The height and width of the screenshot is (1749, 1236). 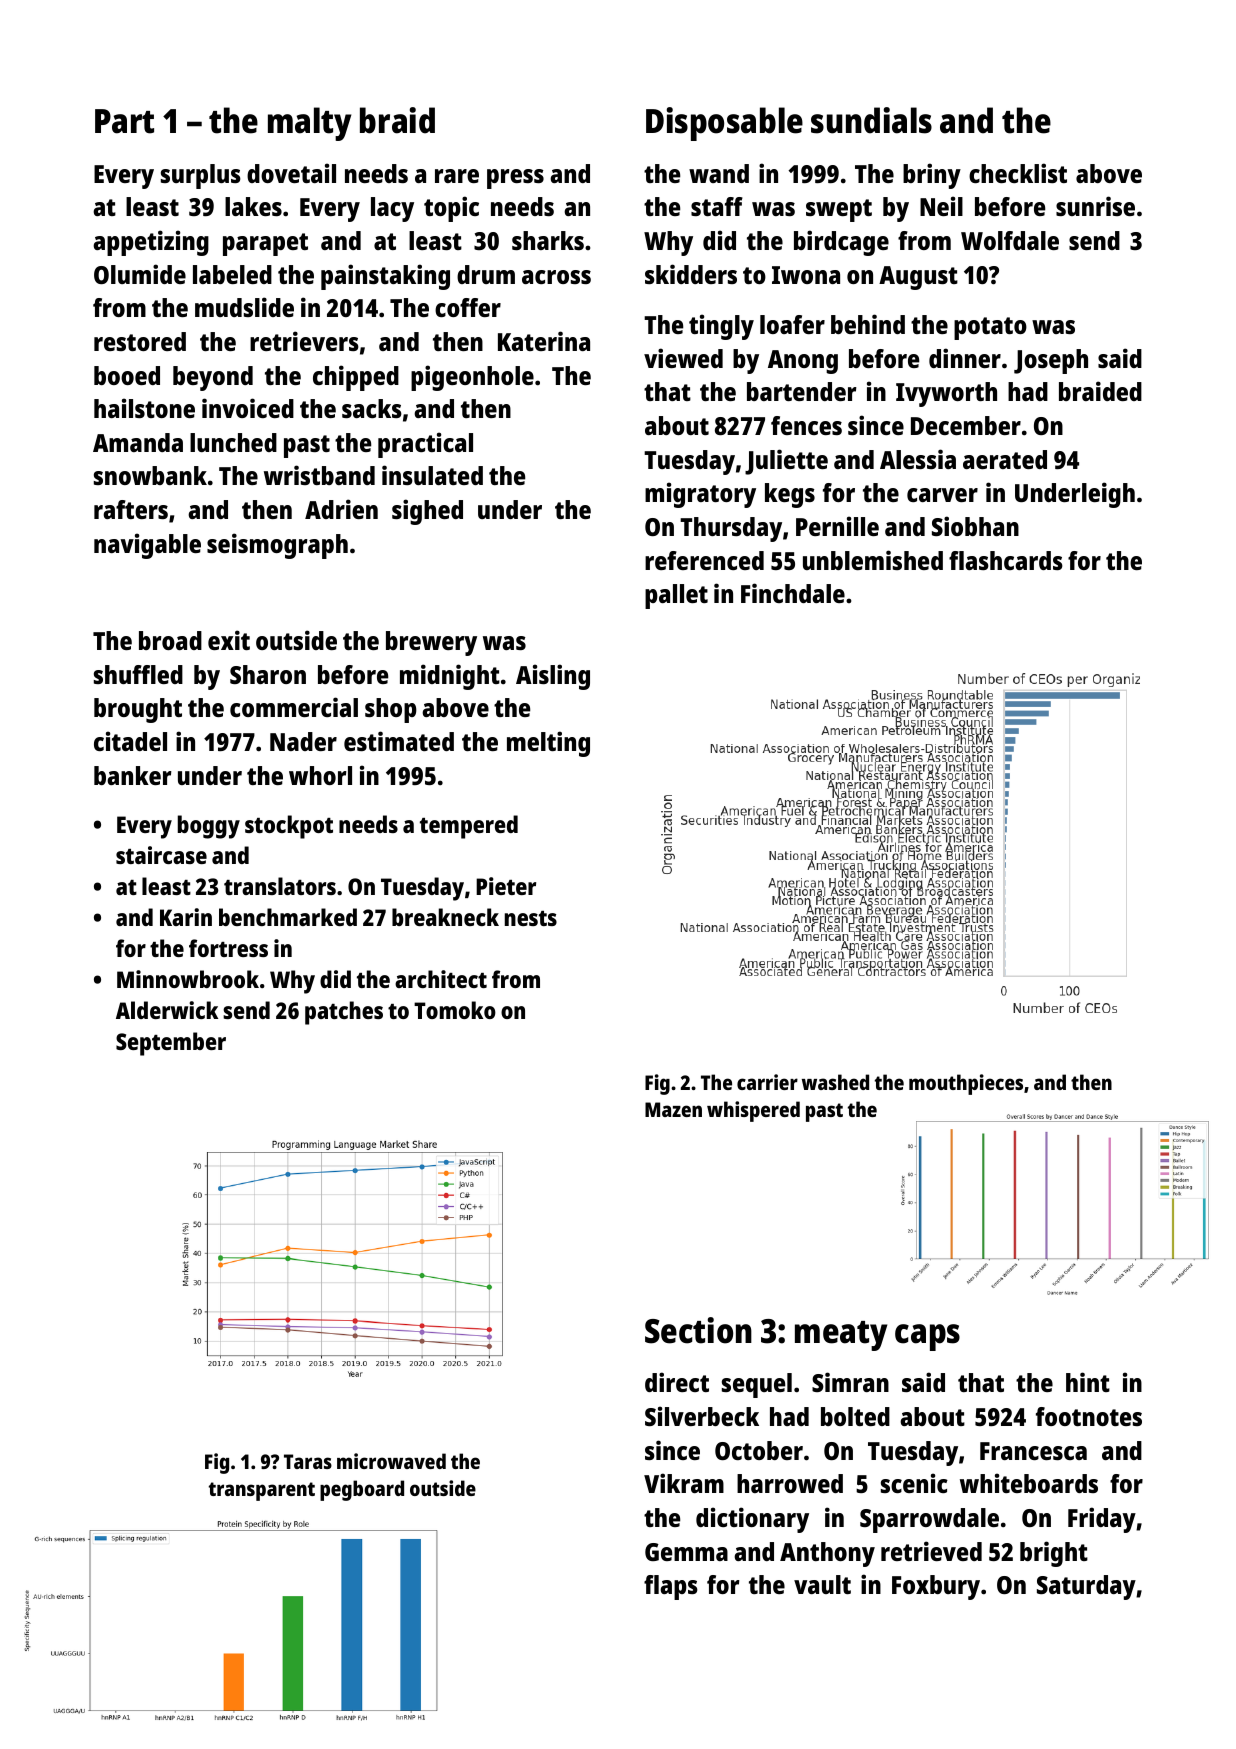 I want to click on checklist, so click(x=1018, y=173).
